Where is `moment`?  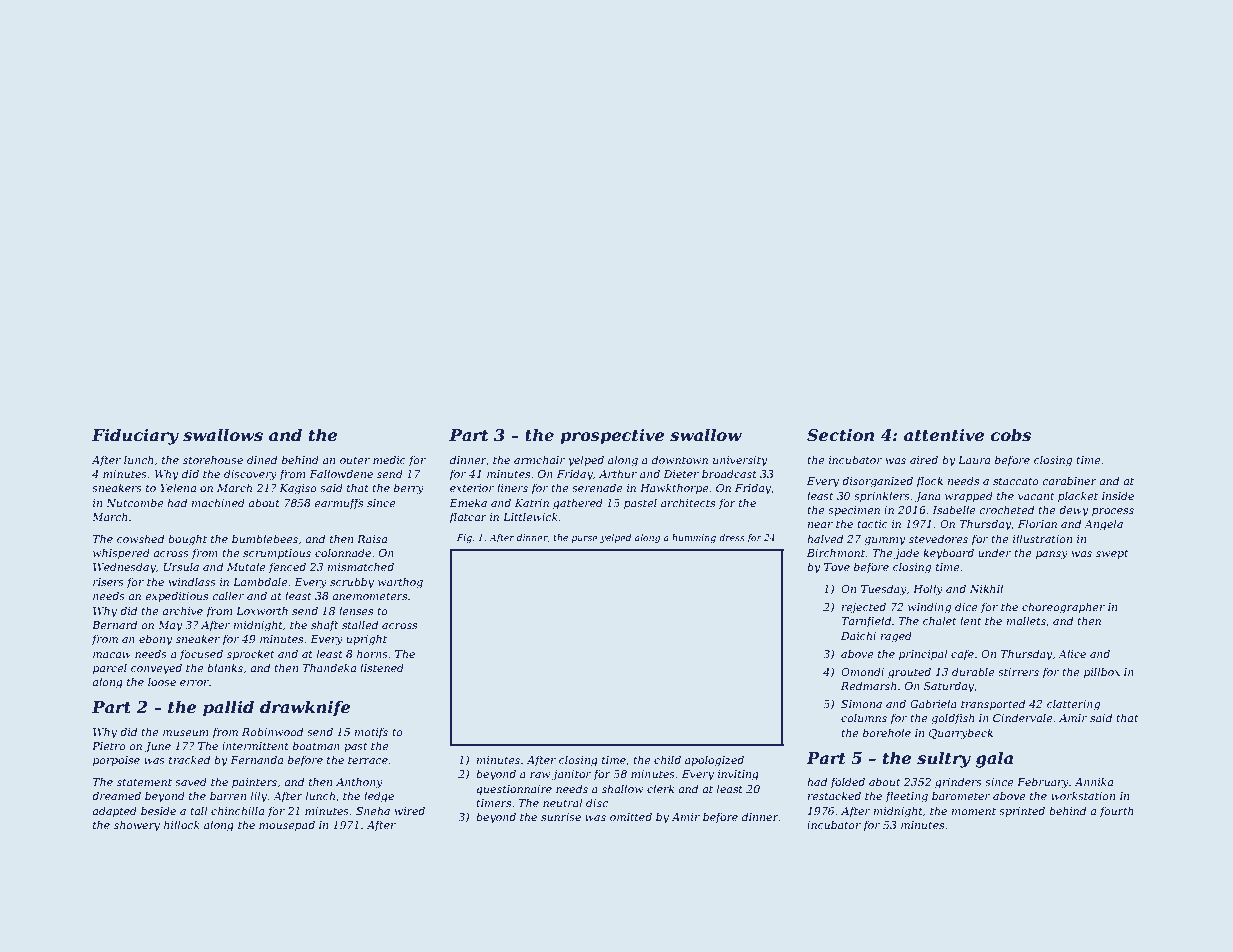
moment is located at coordinates (974, 811).
